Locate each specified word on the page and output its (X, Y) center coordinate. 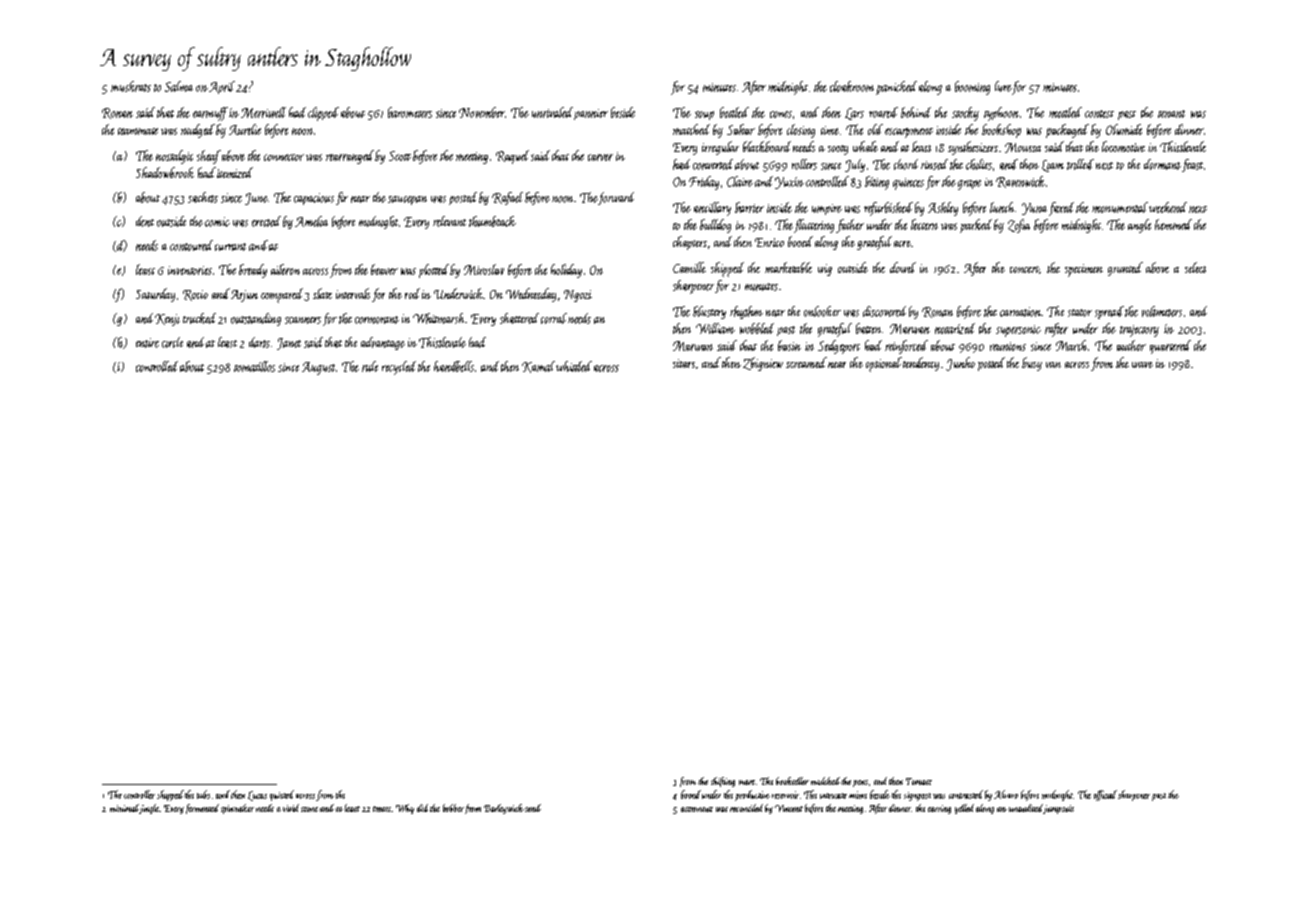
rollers (804, 164)
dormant (1162, 164)
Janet (289, 344)
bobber (453, 808)
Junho (960, 364)
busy (1032, 364)
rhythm (746, 312)
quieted (282, 795)
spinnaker (237, 809)
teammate (138, 131)
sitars (684, 363)
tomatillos (254, 366)
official (1105, 795)
